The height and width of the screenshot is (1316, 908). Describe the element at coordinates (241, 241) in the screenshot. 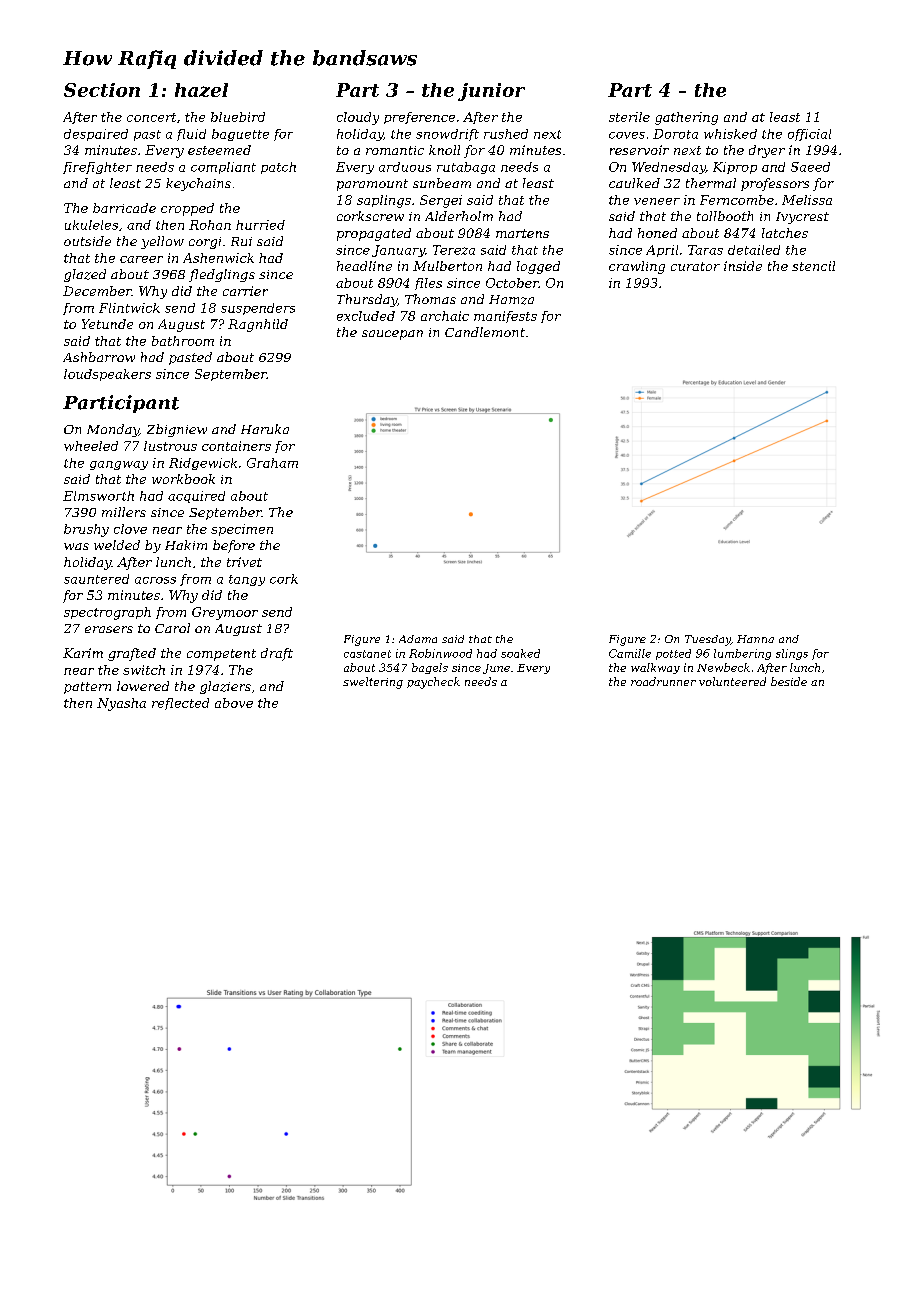

I see `Rui` at that location.
